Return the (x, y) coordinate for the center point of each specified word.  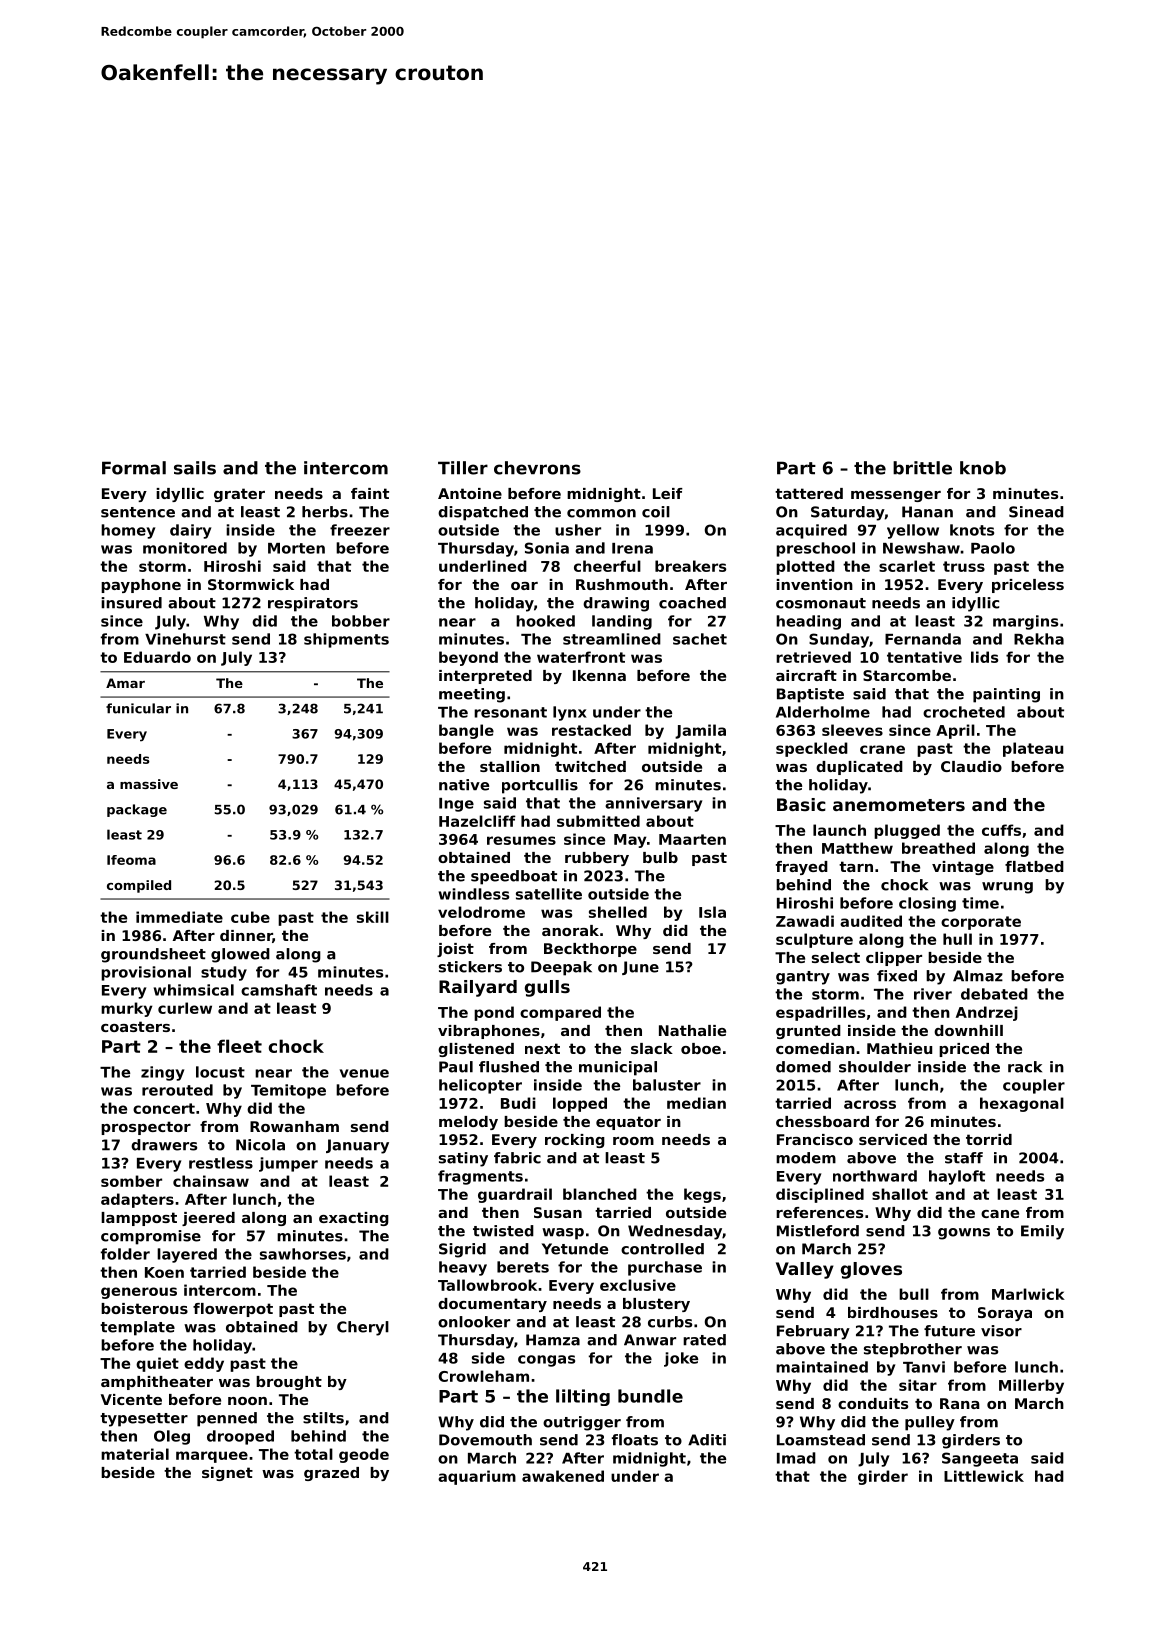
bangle (466, 731)
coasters (135, 1026)
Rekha (1039, 639)
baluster (667, 1085)
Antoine (470, 493)
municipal (618, 1068)
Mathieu (899, 1048)
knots (972, 530)
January (357, 1146)
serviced (893, 1139)
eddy (204, 1364)
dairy (190, 531)
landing (622, 622)
